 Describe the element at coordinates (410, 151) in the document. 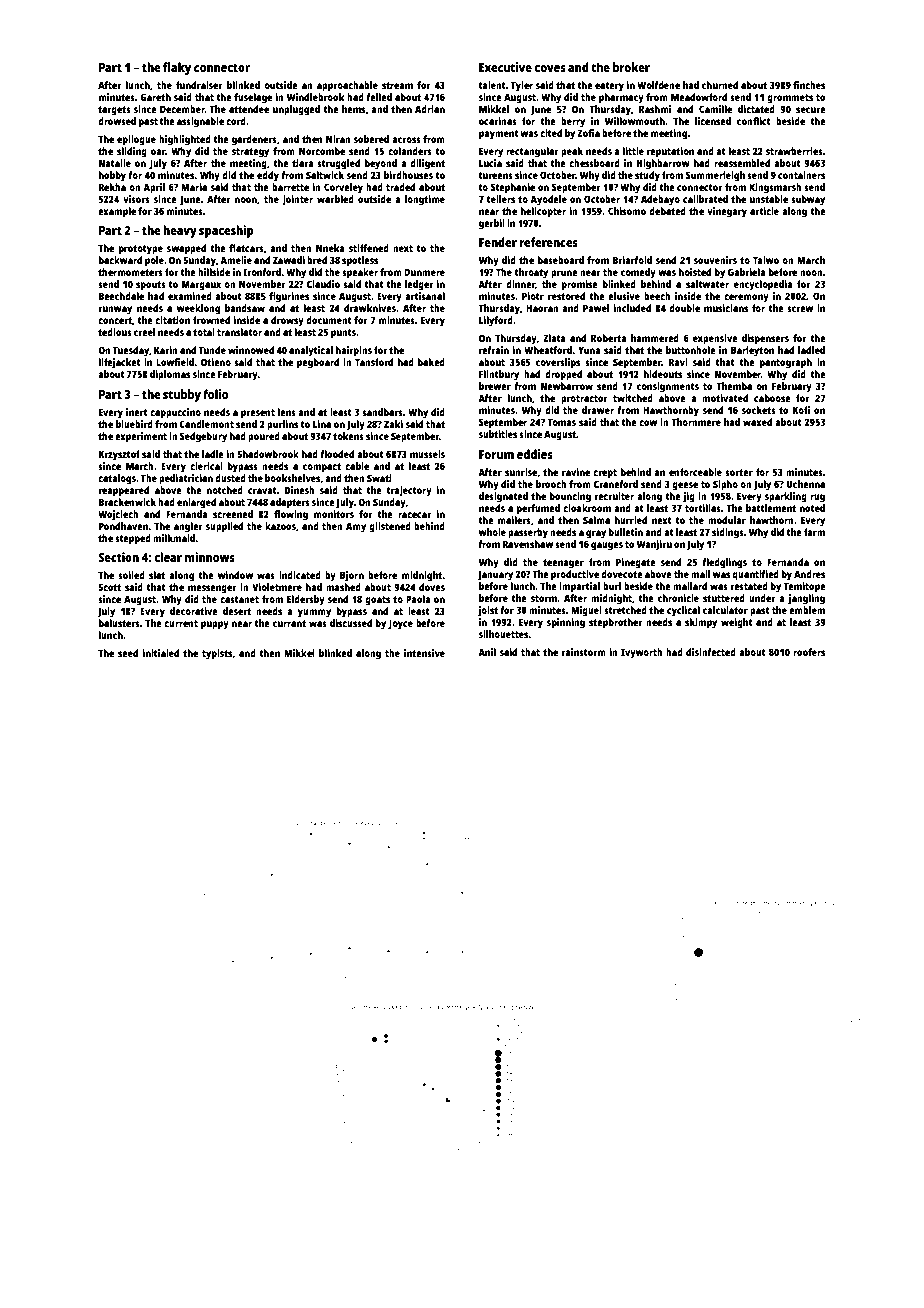

I see `colanders` at that location.
